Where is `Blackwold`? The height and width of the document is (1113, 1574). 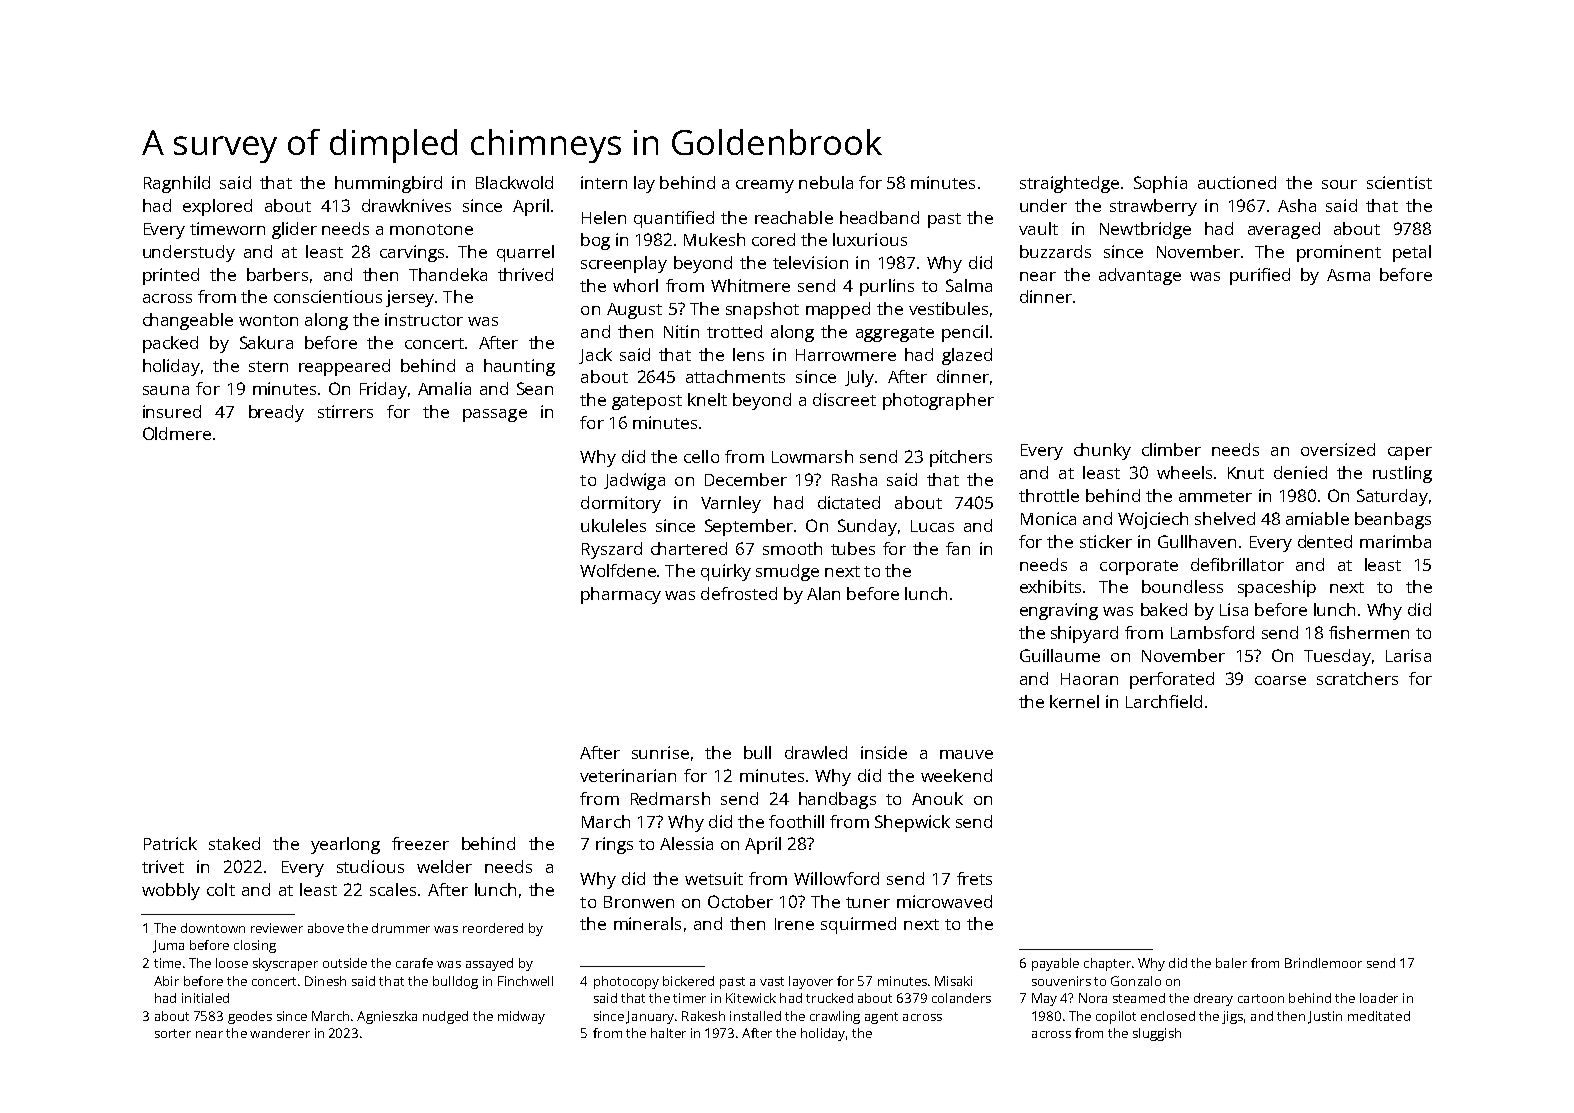 Blackwold is located at coordinates (514, 182).
